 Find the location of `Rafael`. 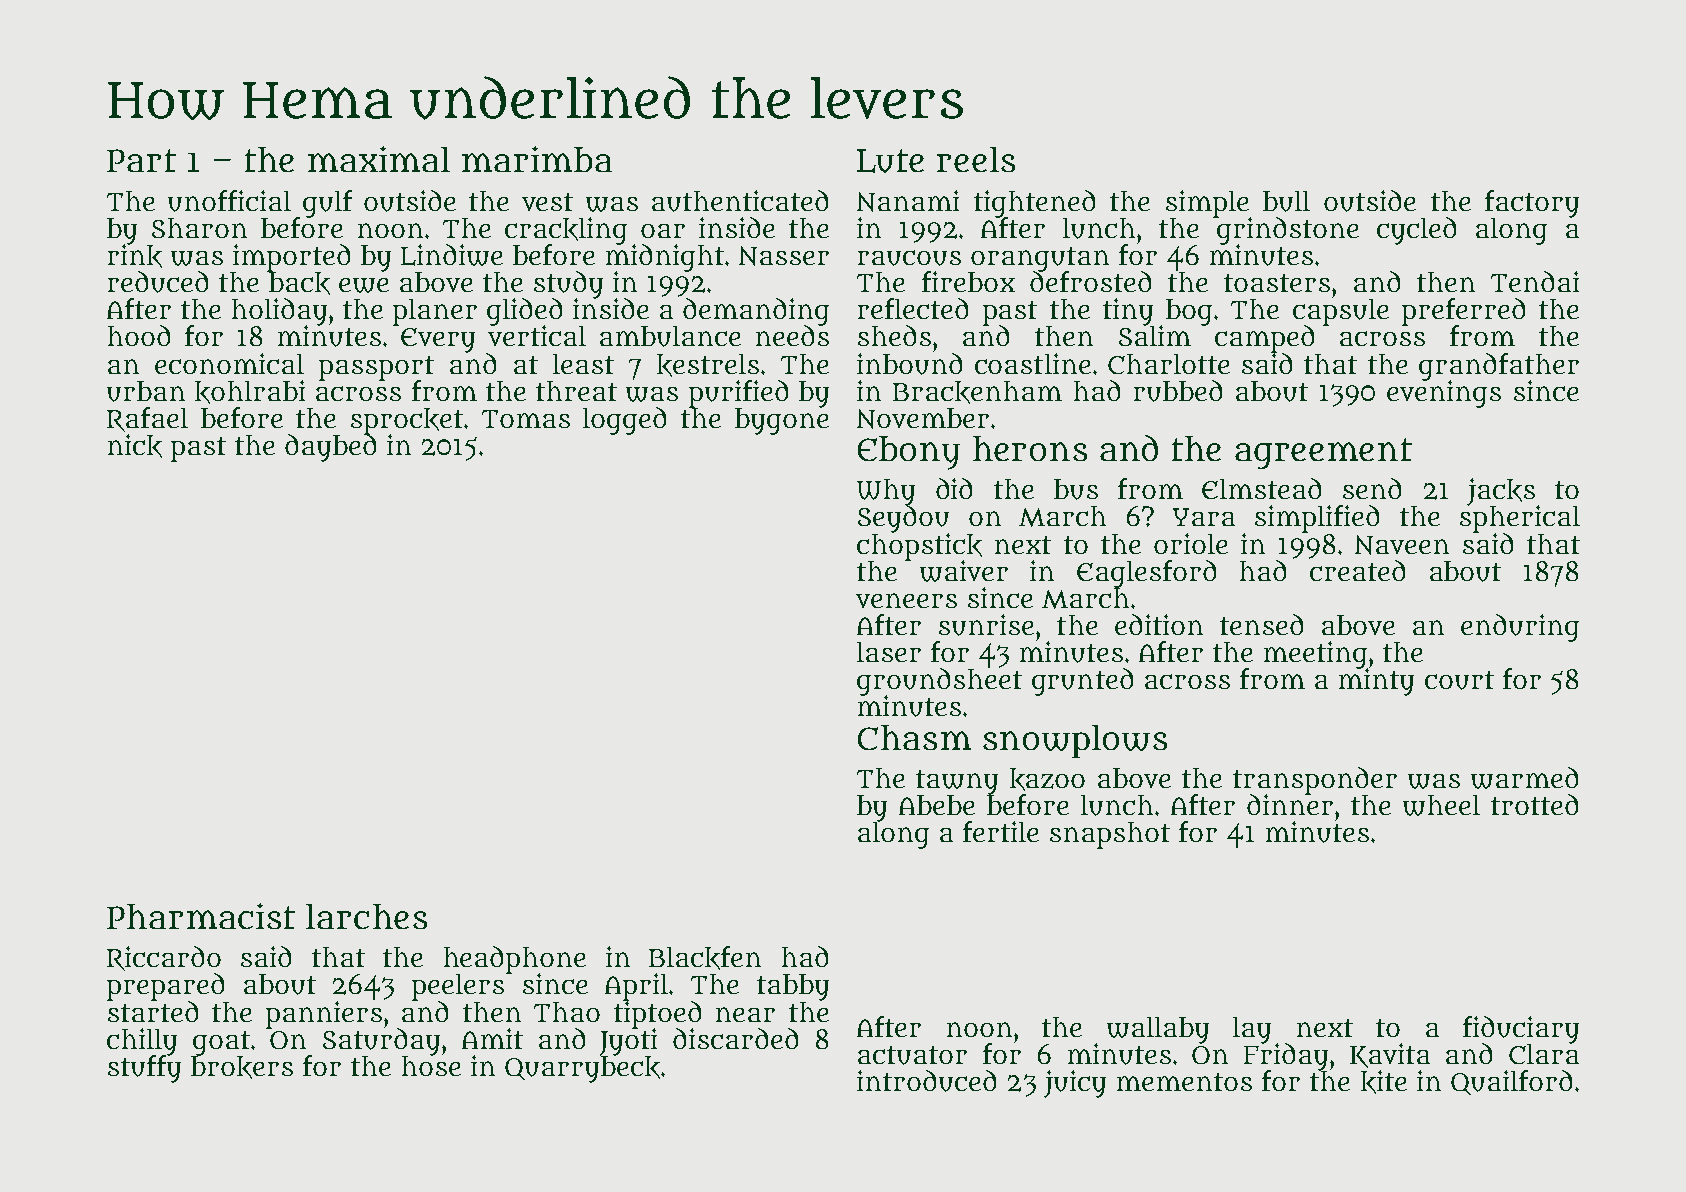

Rafael is located at coordinates (147, 419).
